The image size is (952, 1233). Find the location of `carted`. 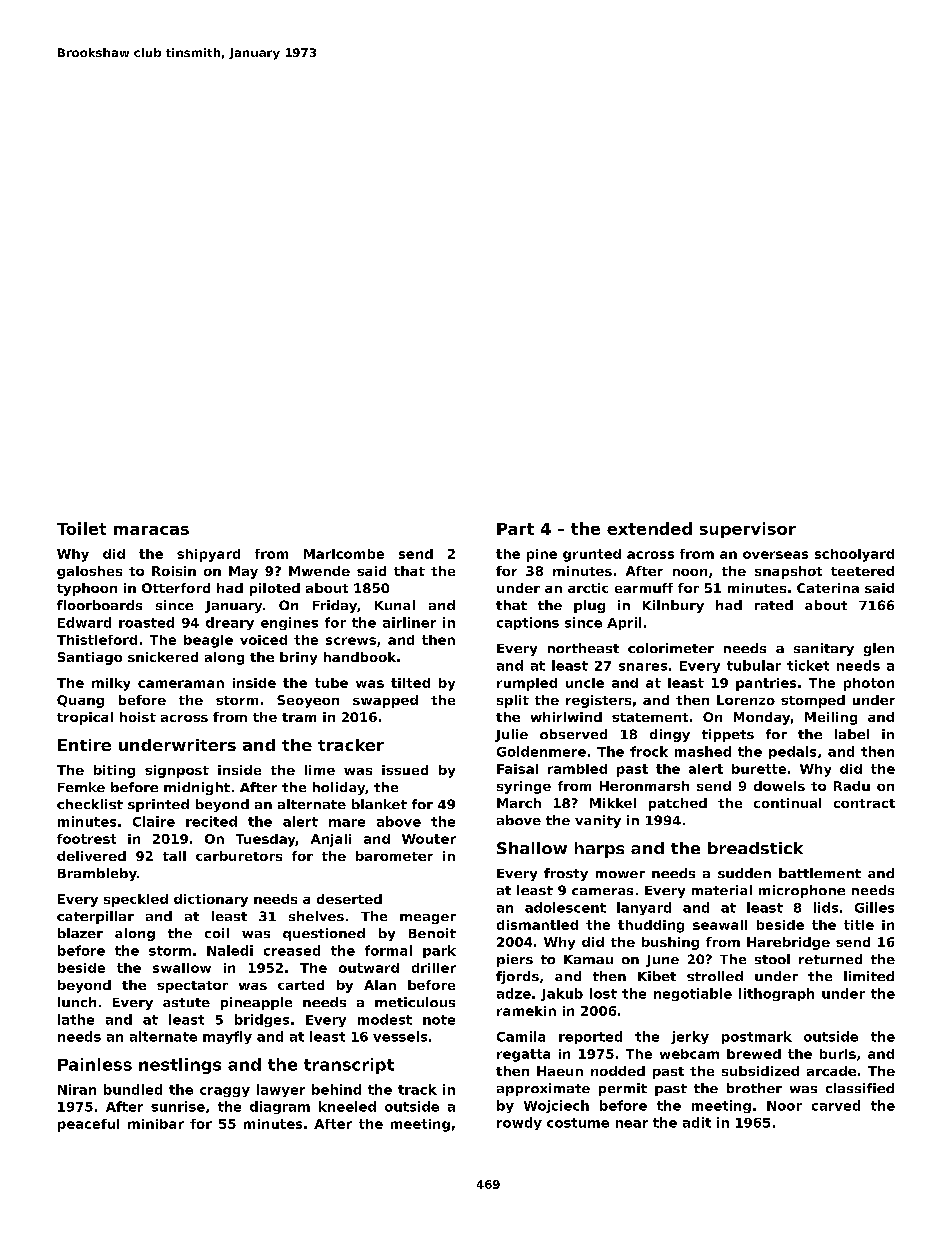

carted is located at coordinates (301, 985).
